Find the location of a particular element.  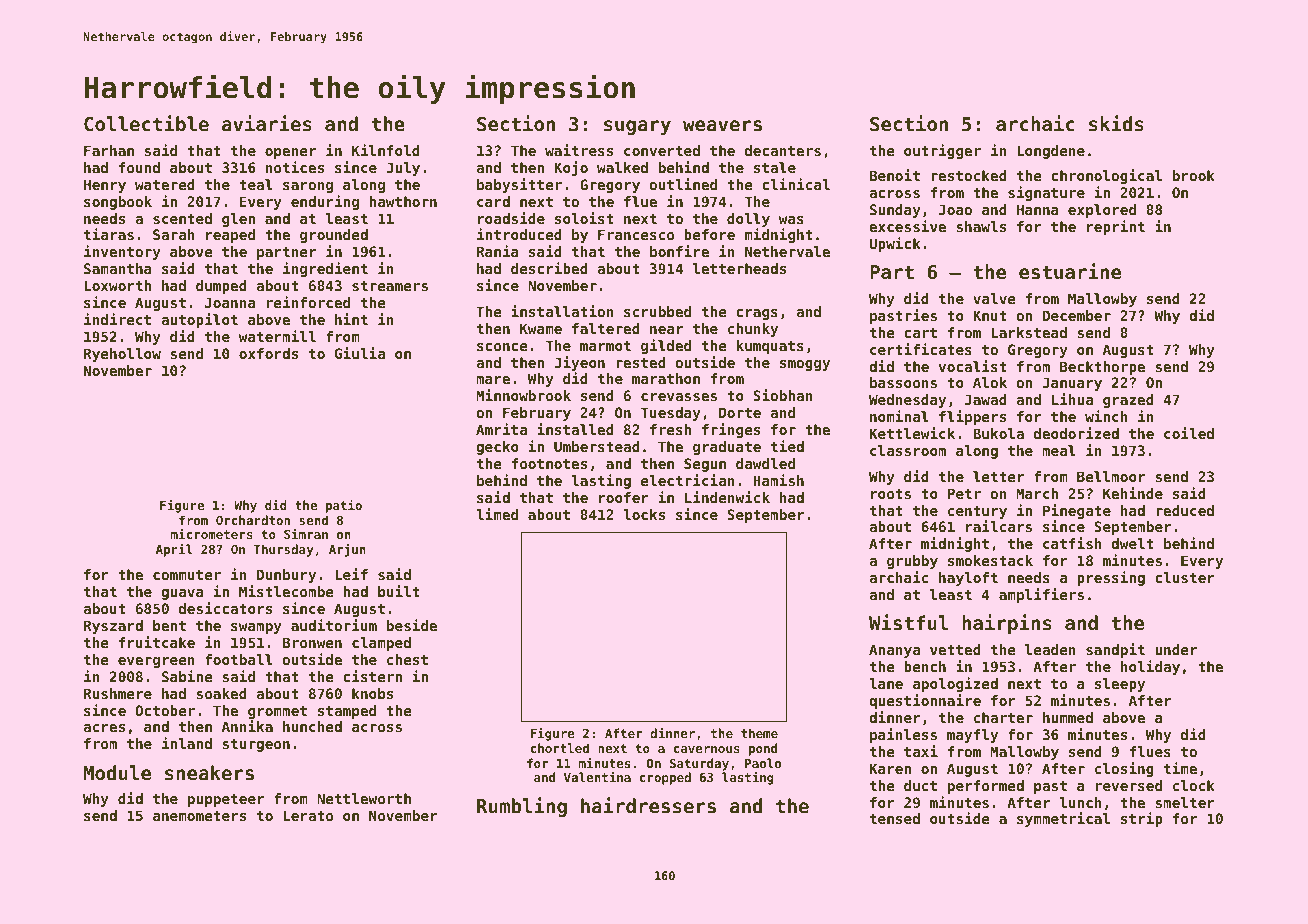

chronological is located at coordinates (1106, 176).
